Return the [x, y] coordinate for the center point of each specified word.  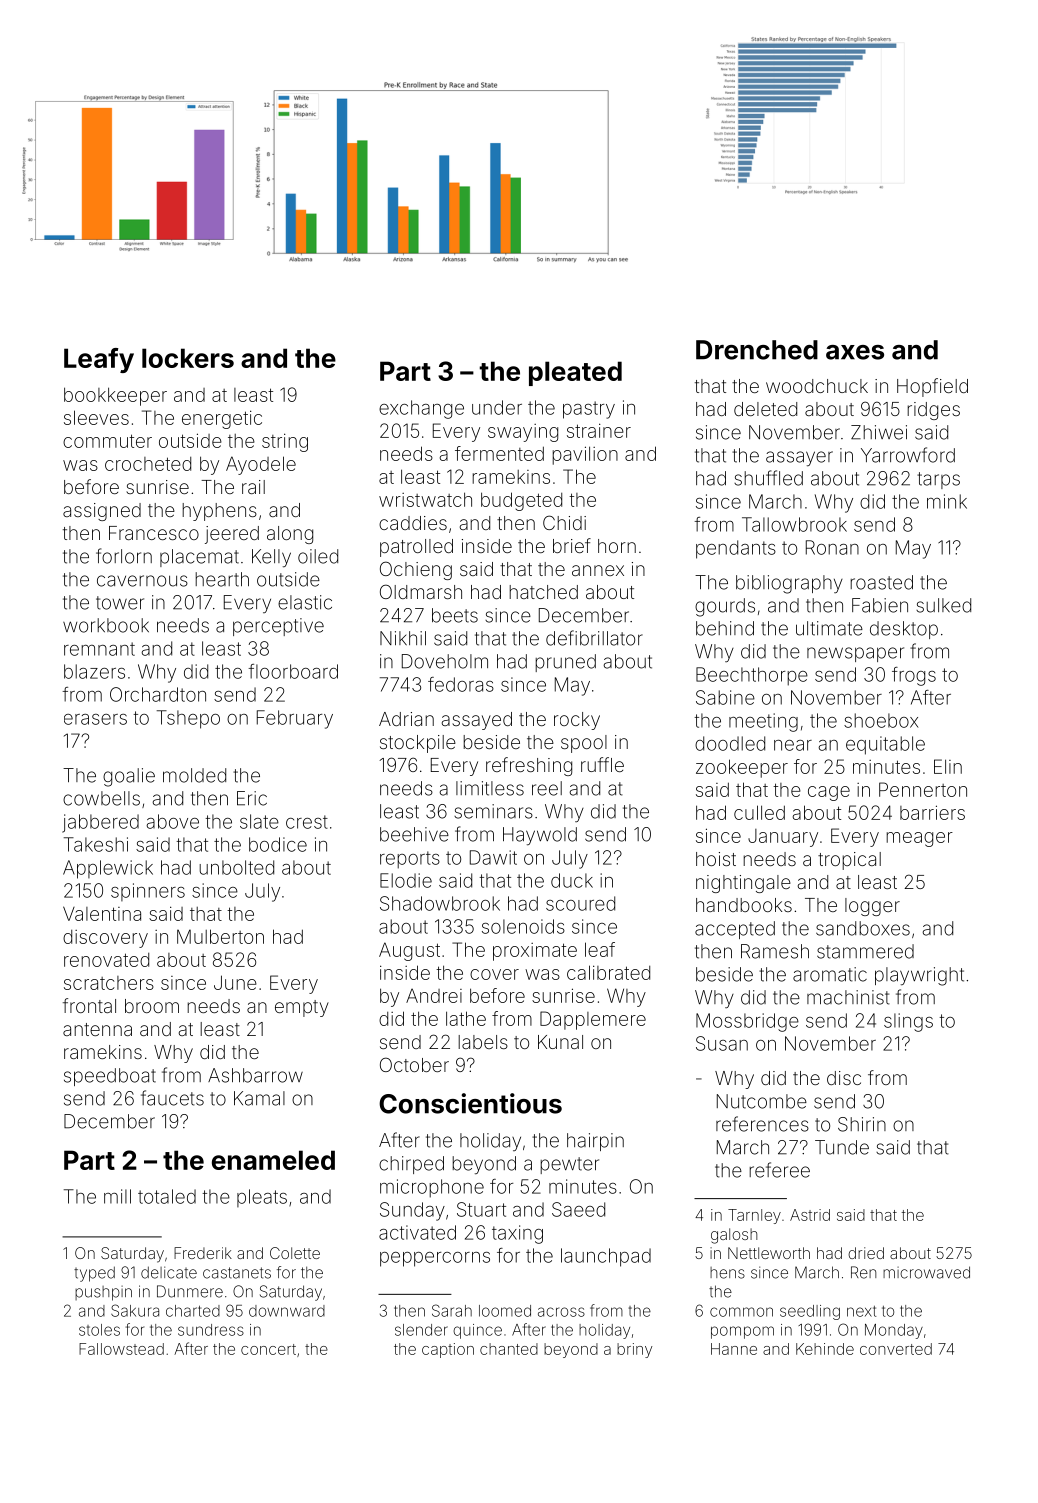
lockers [188, 358]
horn [617, 546]
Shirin [862, 1124]
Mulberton [220, 936]
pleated [575, 373]
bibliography [789, 584]
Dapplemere [593, 1020]
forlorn [124, 556]
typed [94, 1274]
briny [634, 1350]
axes [855, 352]
